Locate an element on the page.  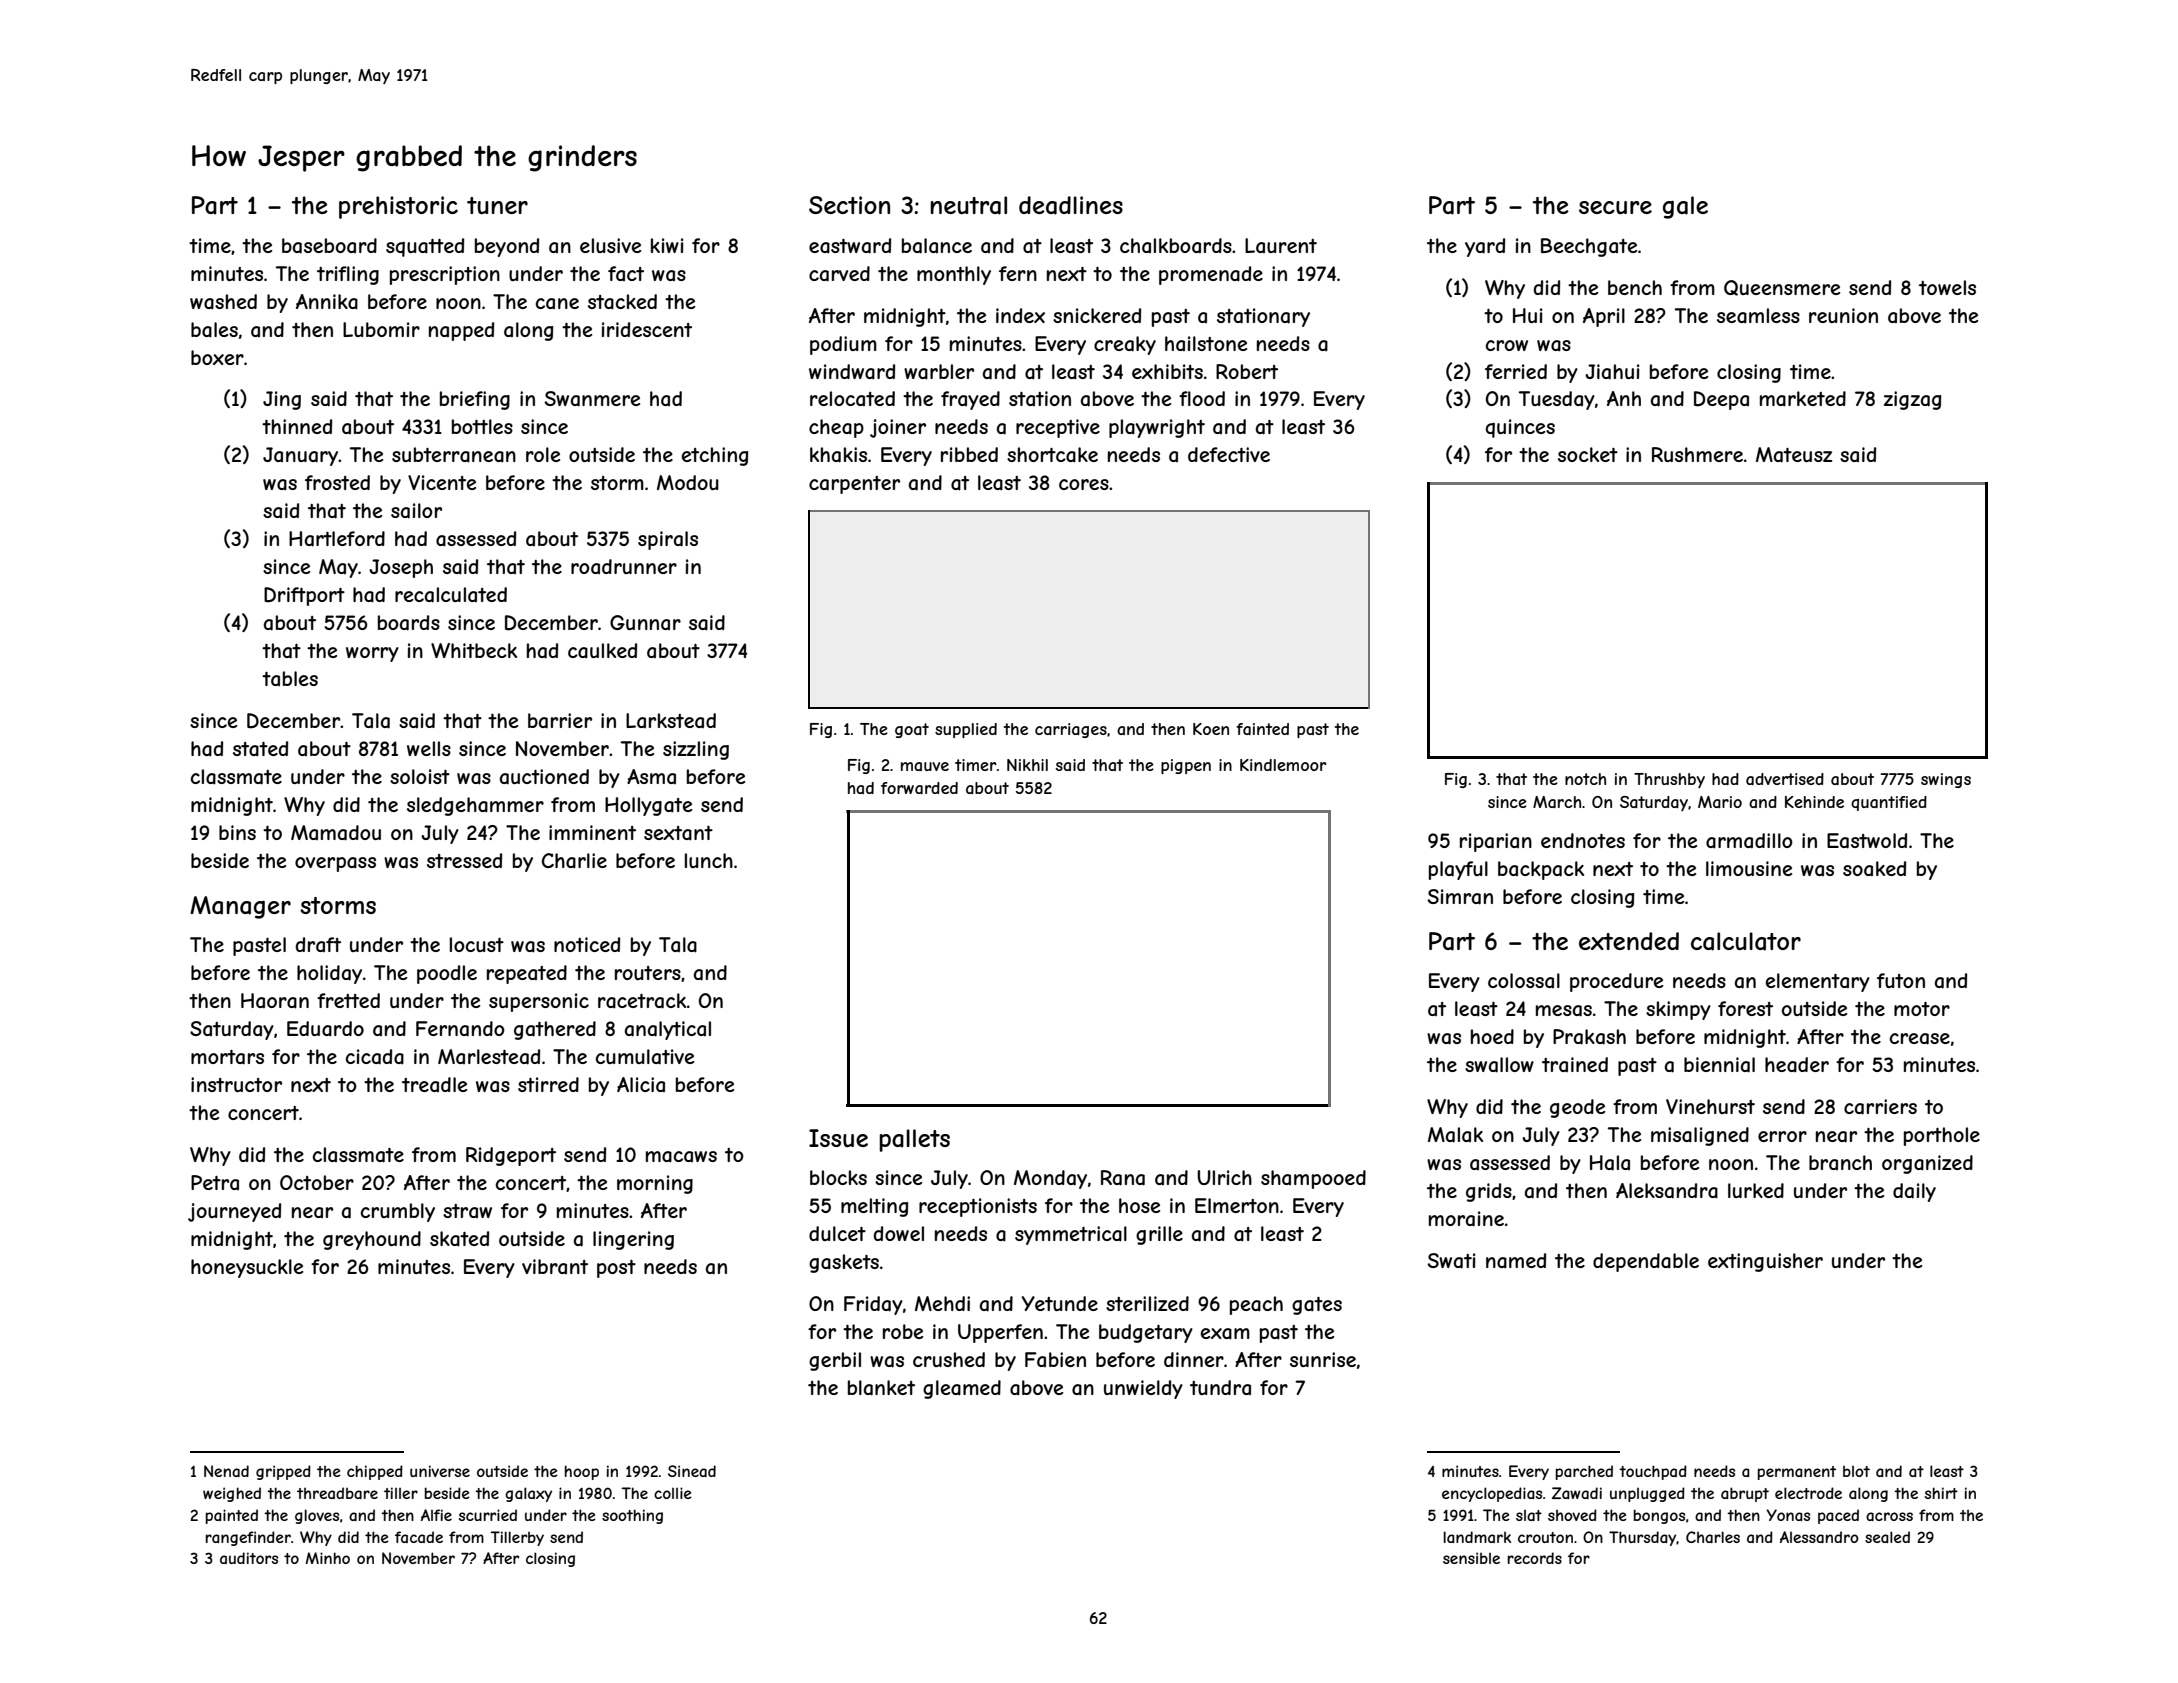
futon is located at coordinates (1901, 980).
